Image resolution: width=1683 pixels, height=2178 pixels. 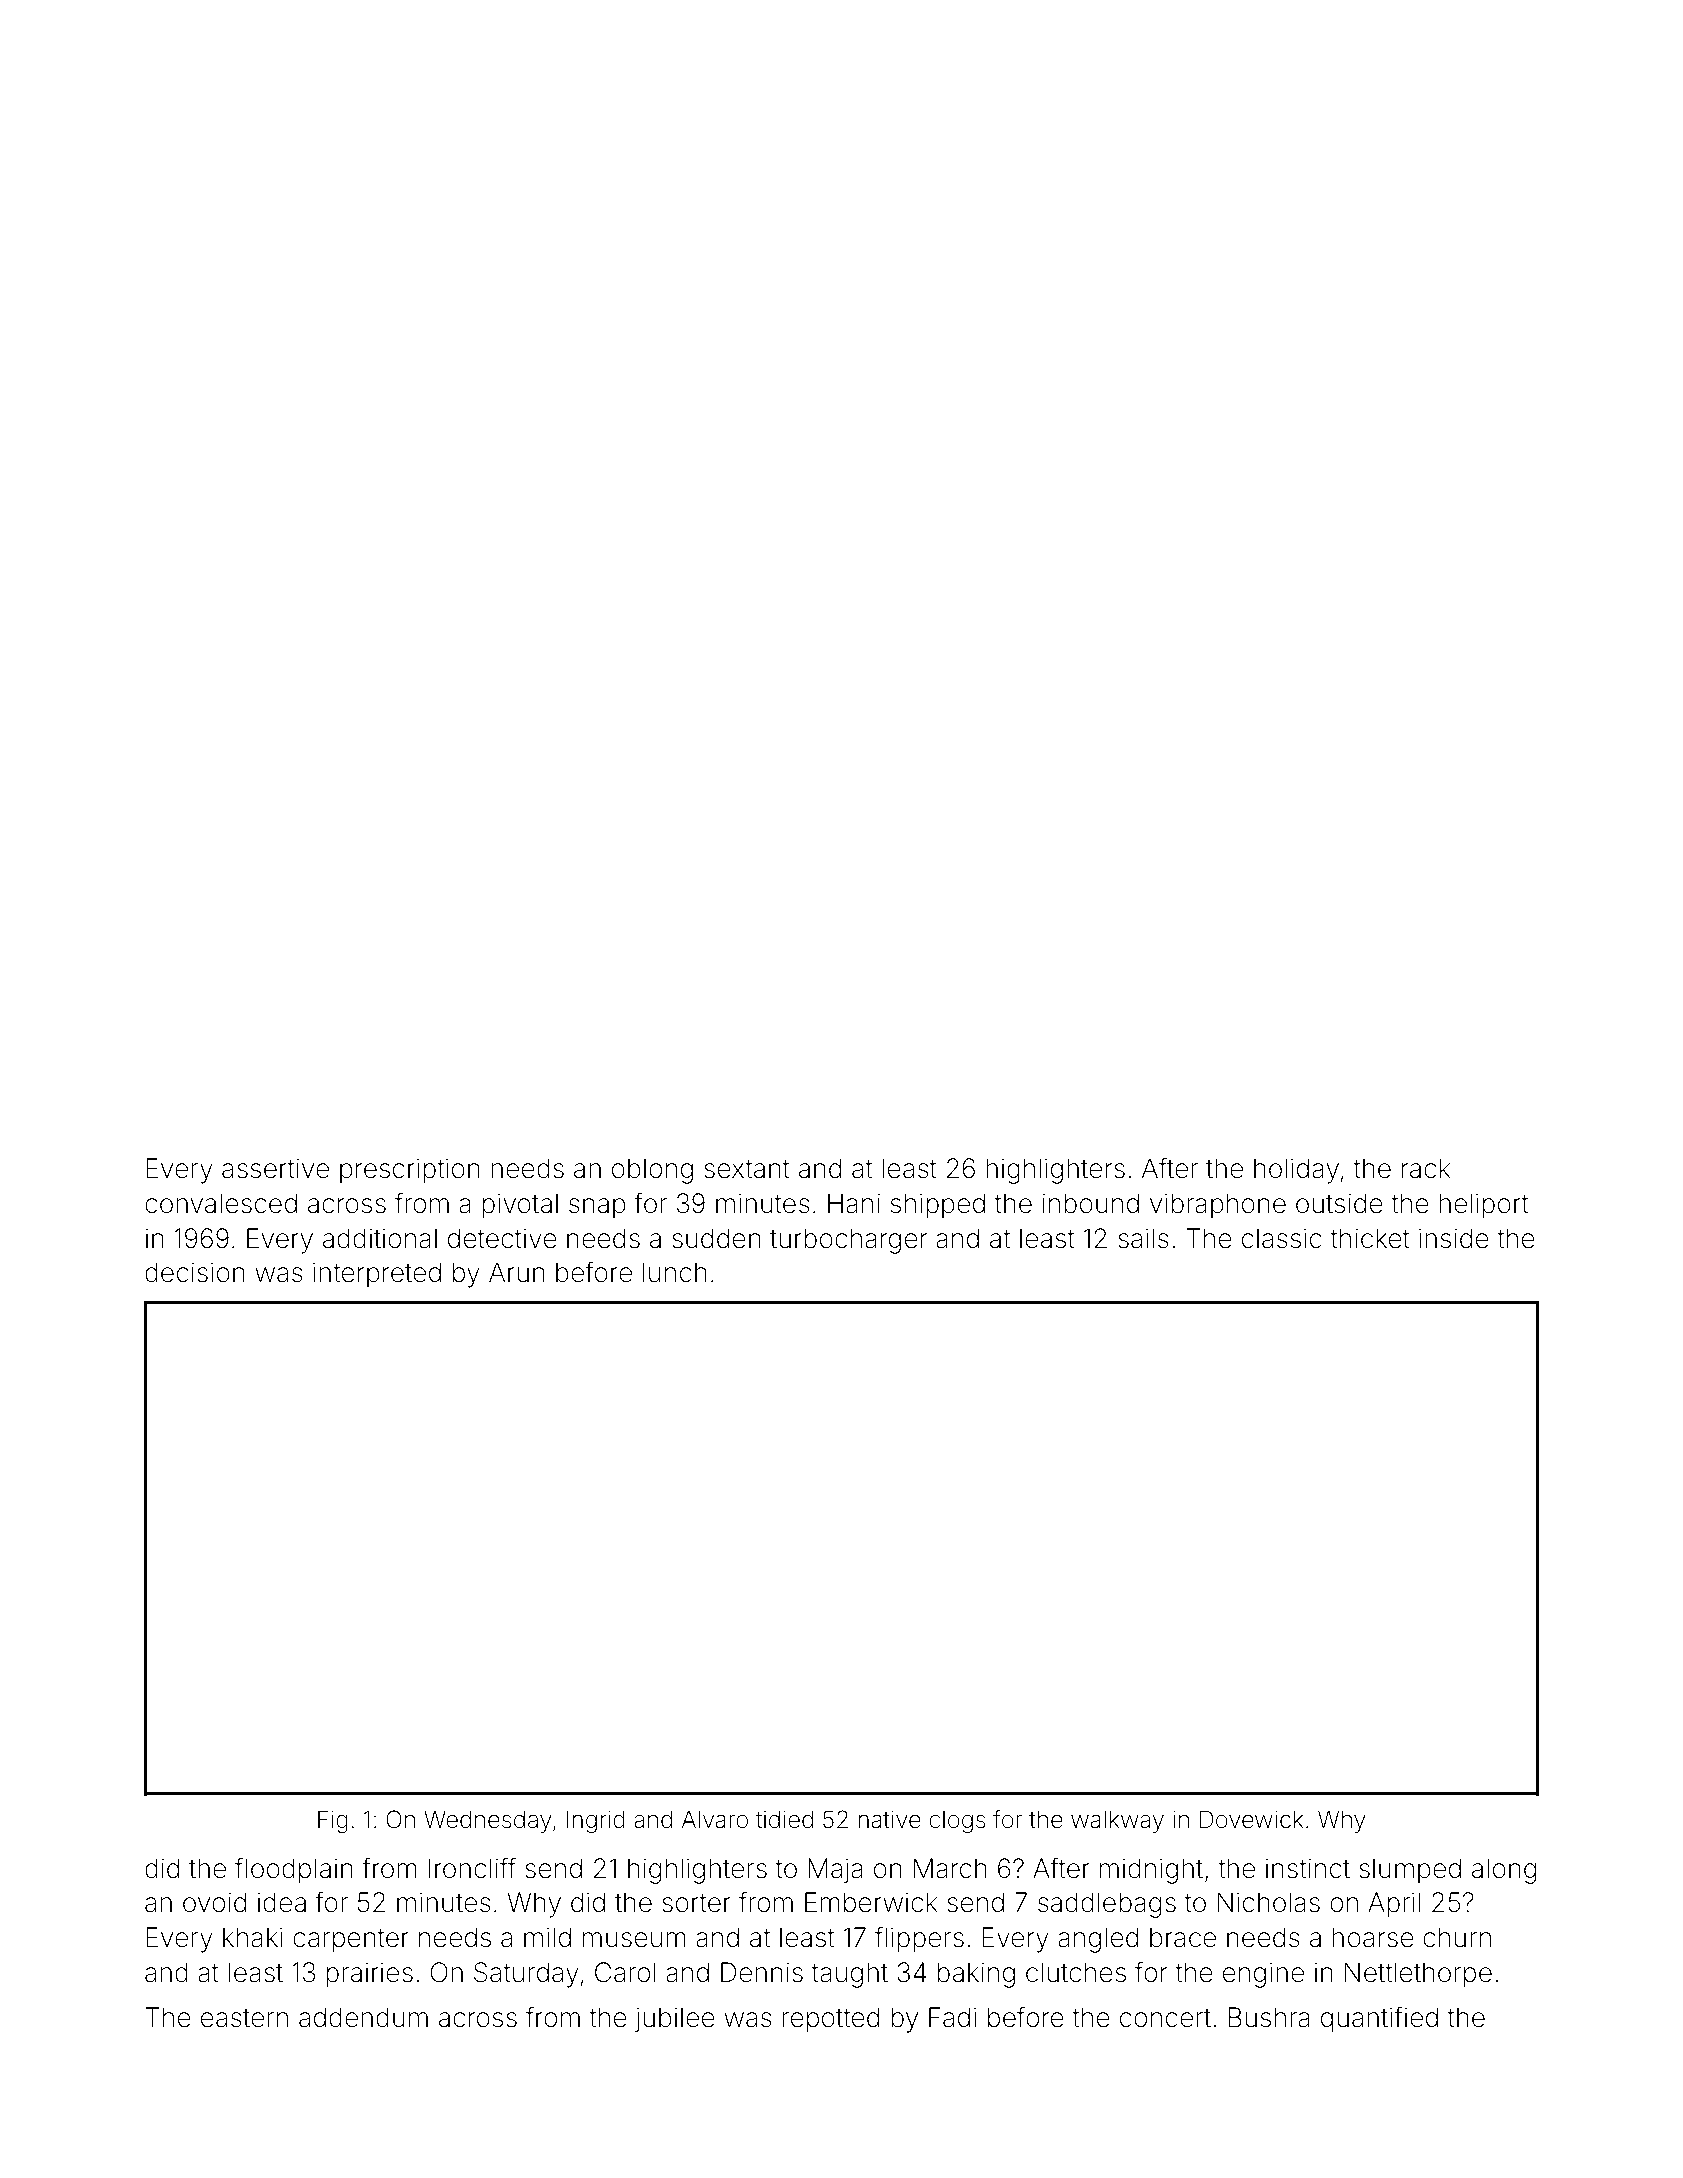 I want to click on Fig, so click(x=333, y=1821).
